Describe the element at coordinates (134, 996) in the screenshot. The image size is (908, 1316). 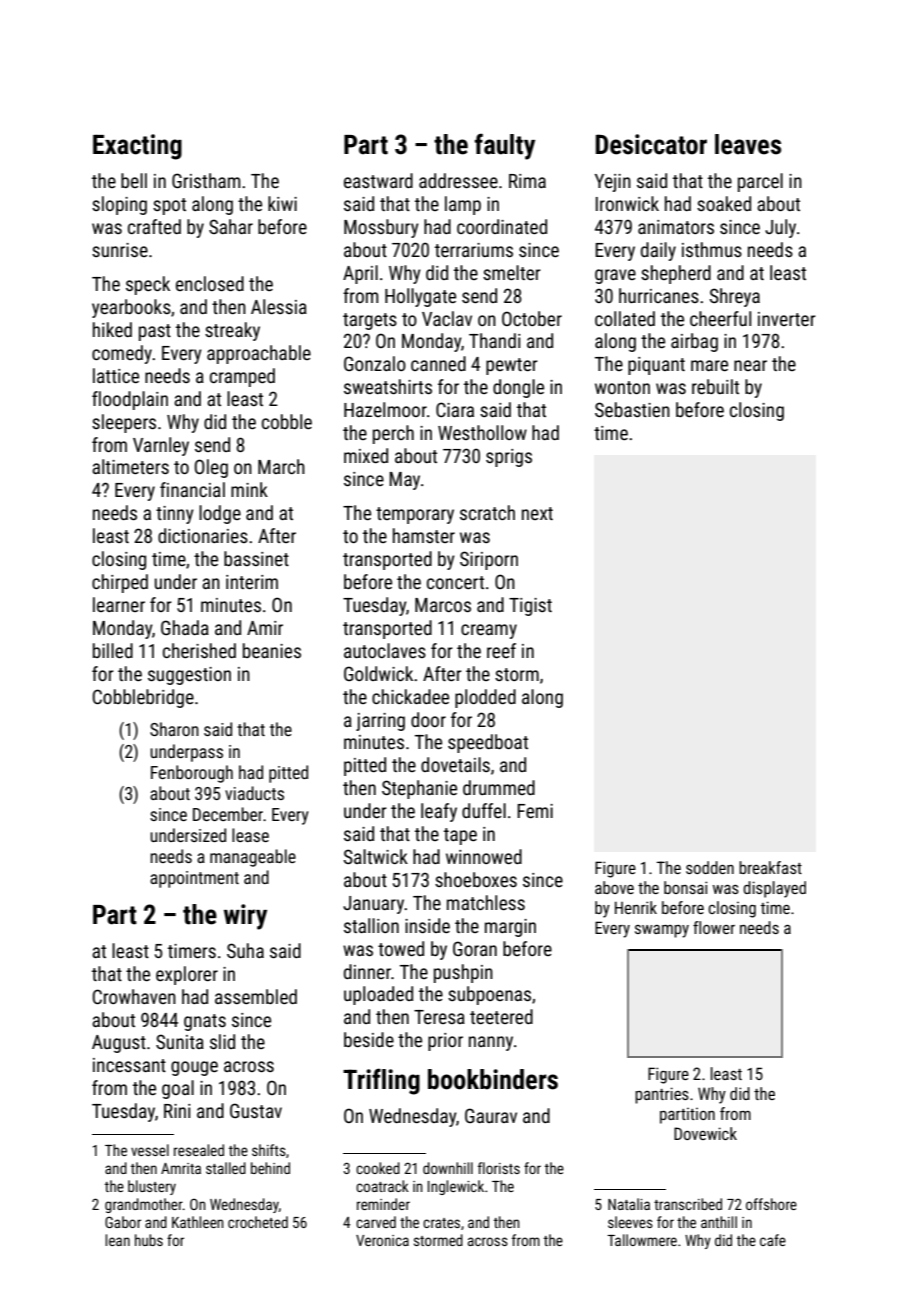
I see `Crowhaven` at that location.
